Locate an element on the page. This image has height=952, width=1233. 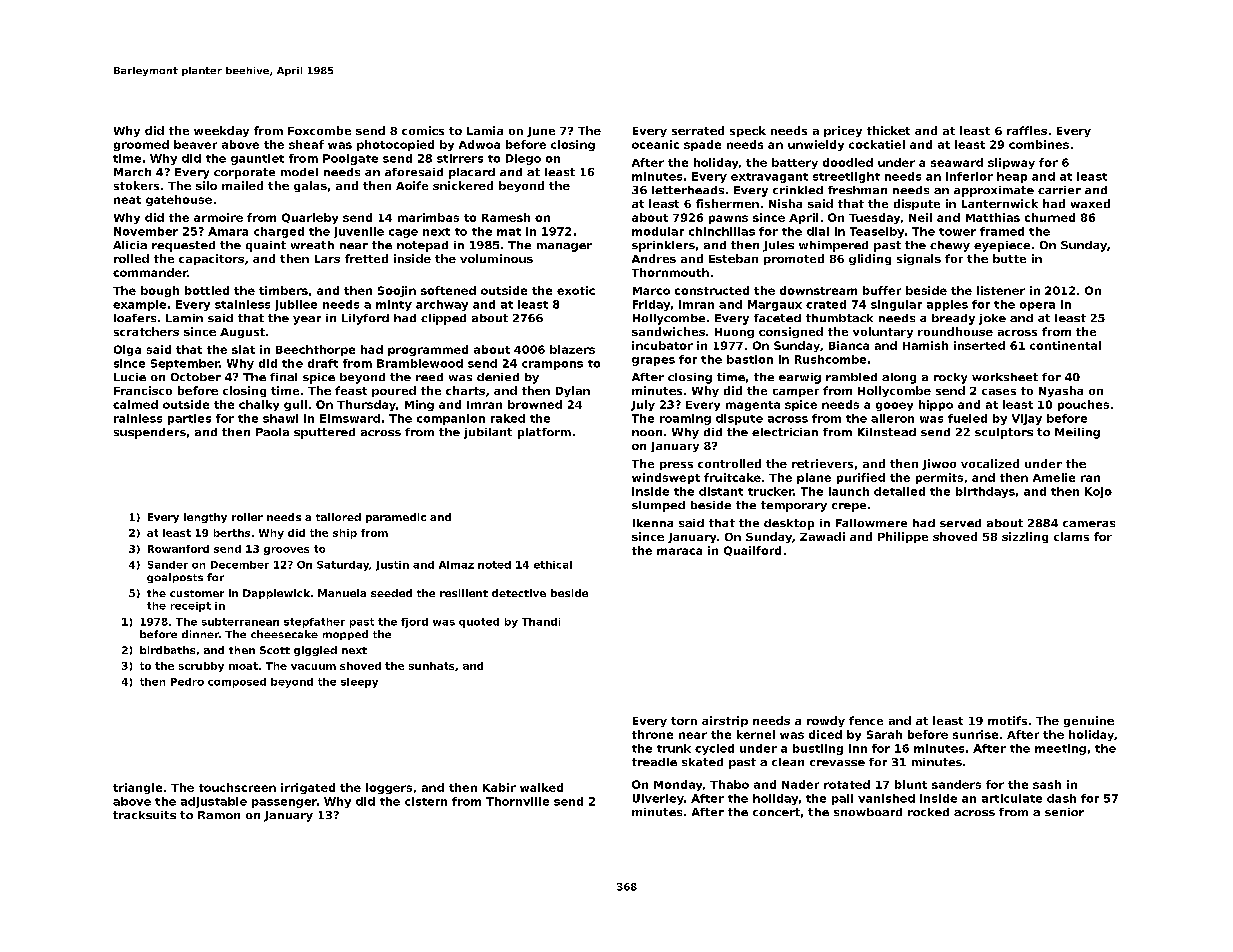
rainless is located at coordinates (138, 418).
